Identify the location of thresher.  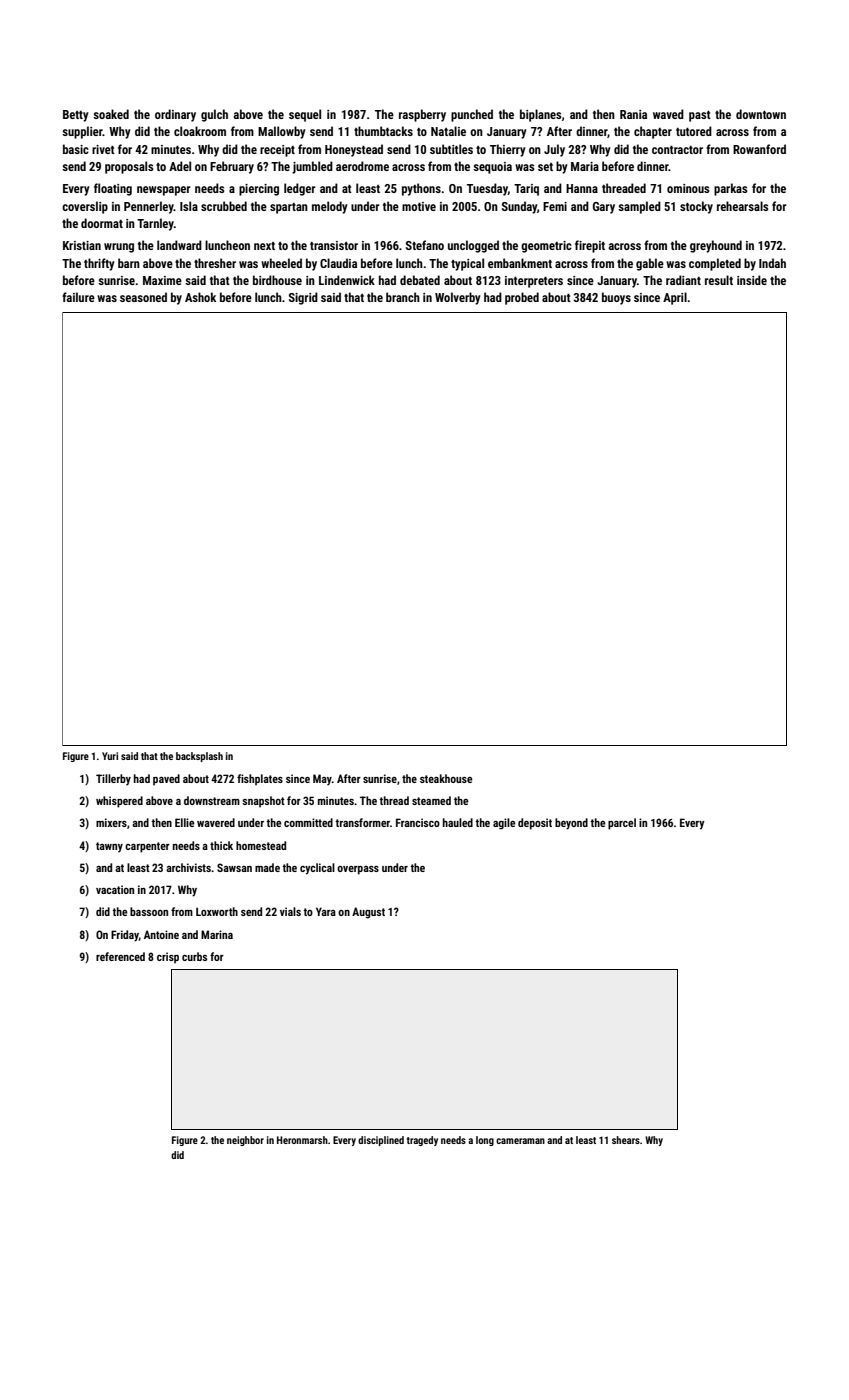
(215, 263).
